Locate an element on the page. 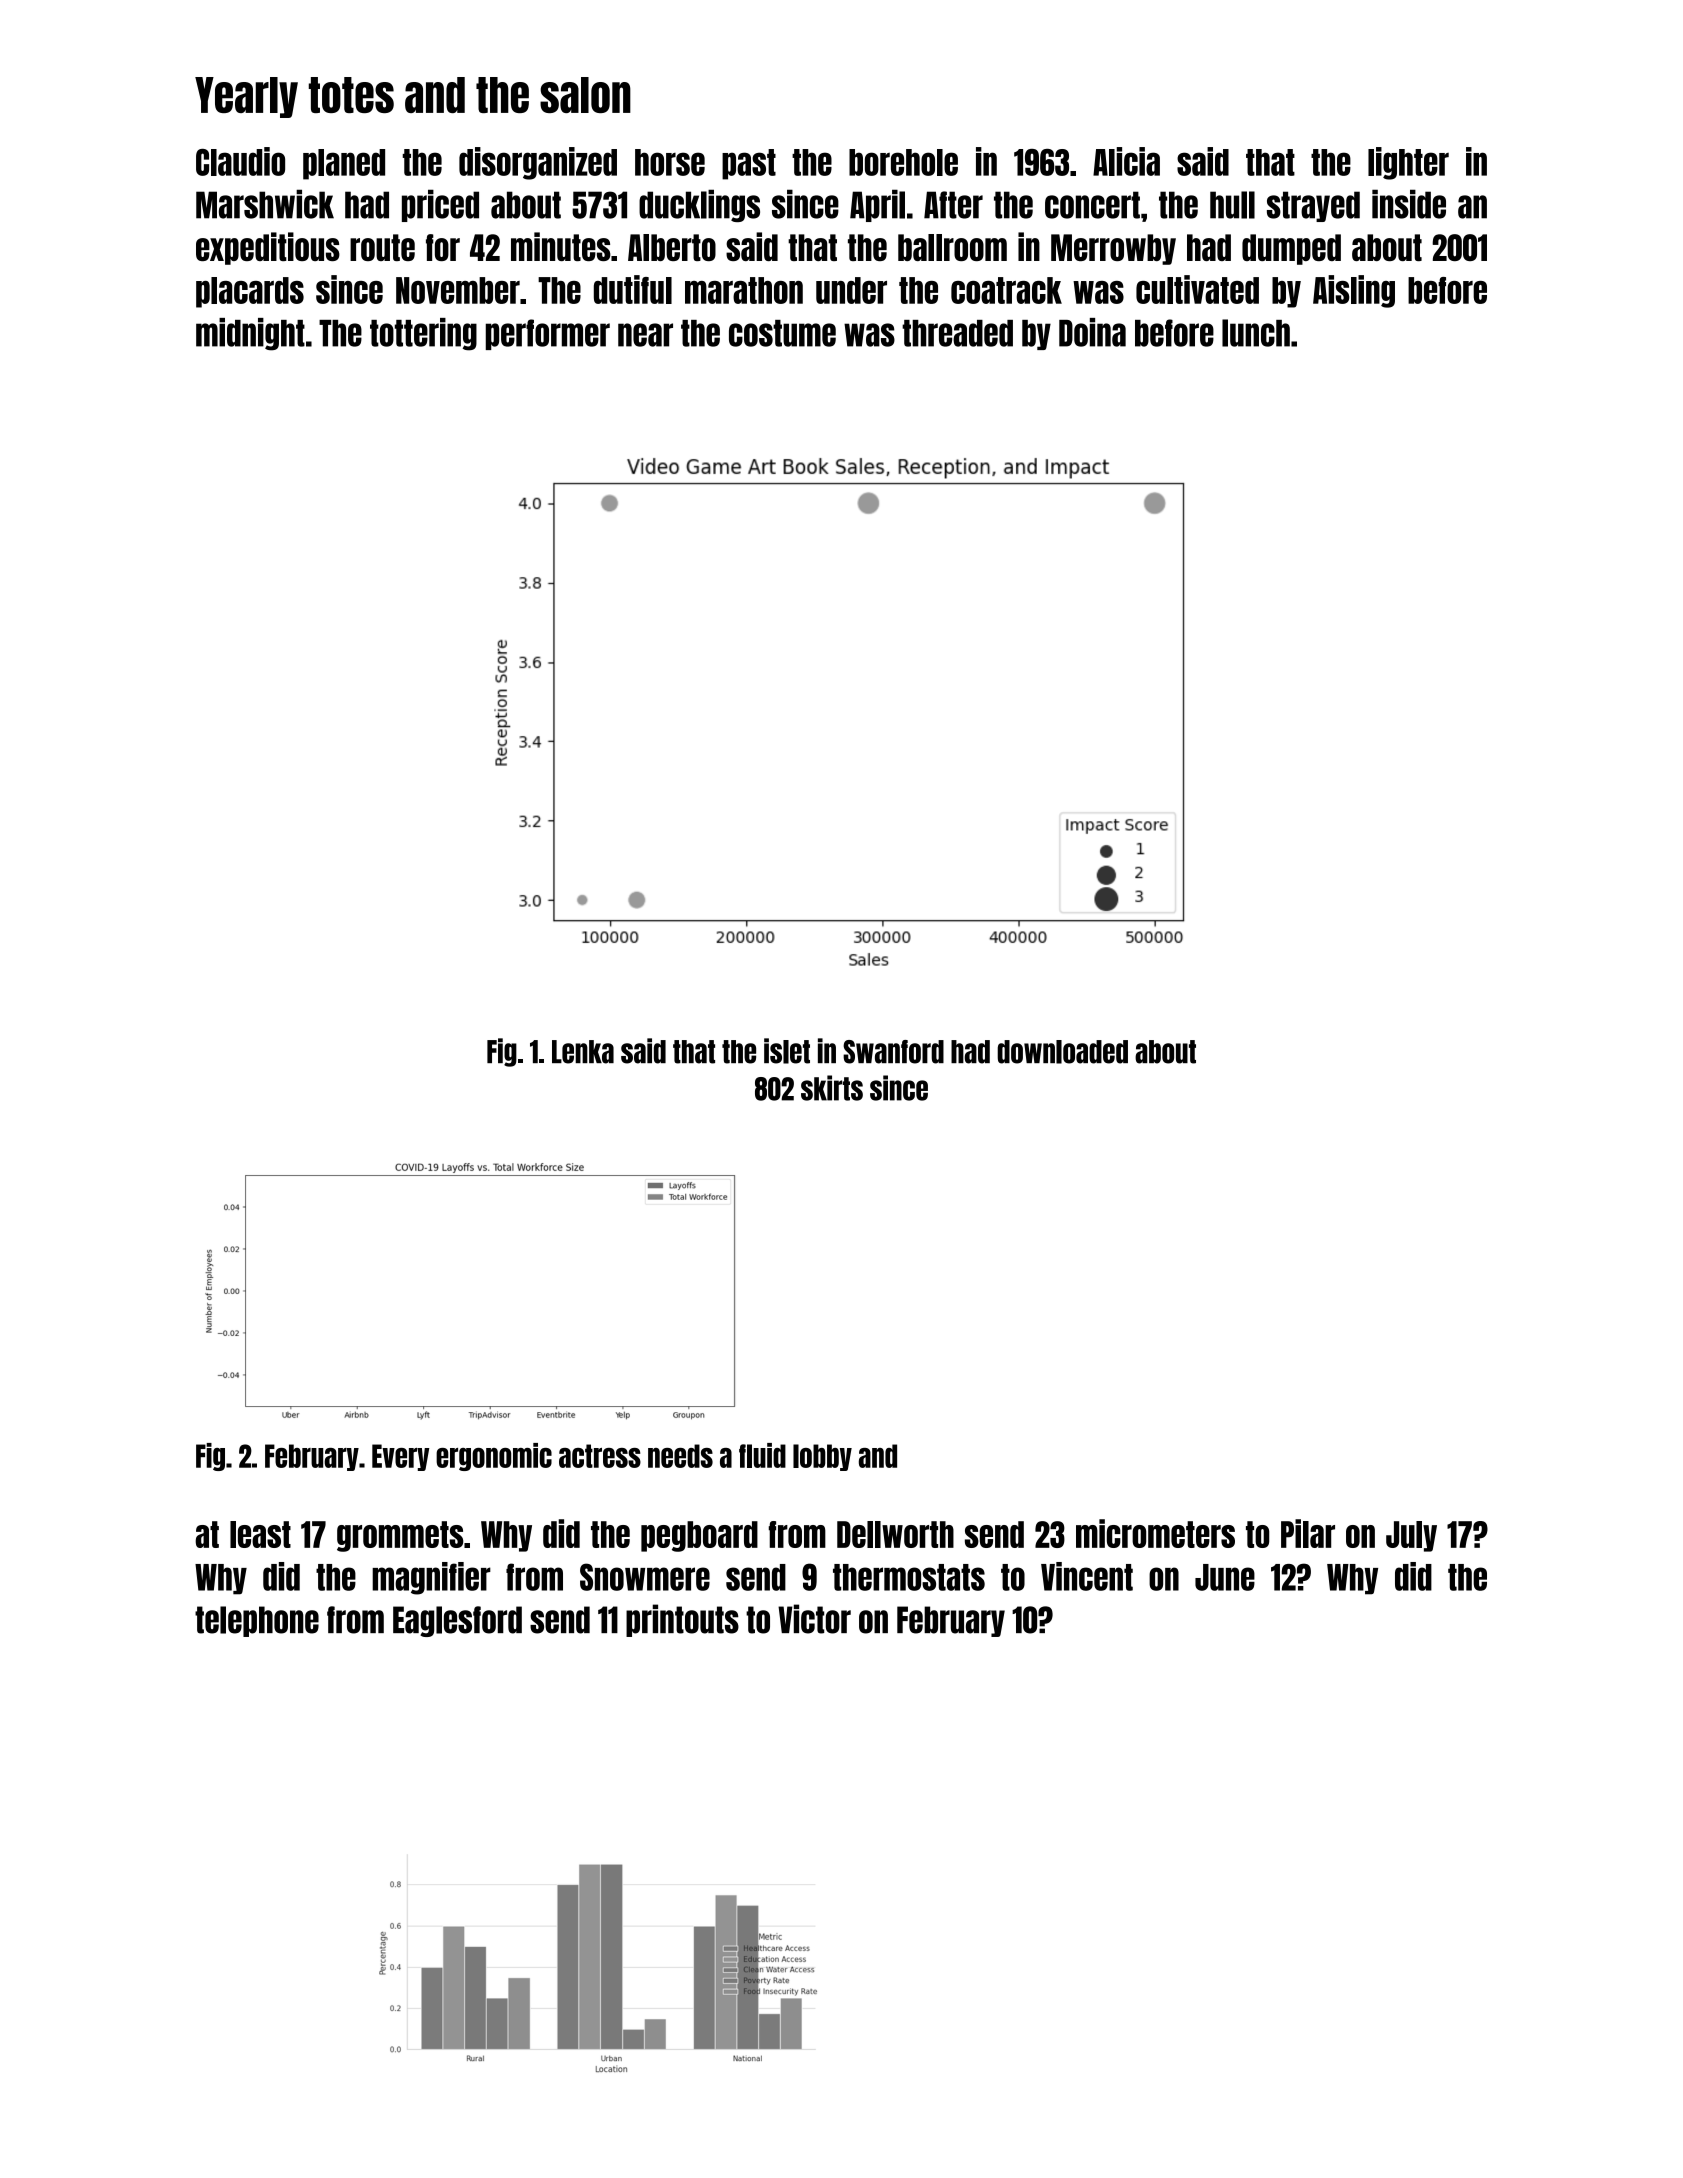 This image has width=1683, height=2178. hull is located at coordinates (1232, 205).
